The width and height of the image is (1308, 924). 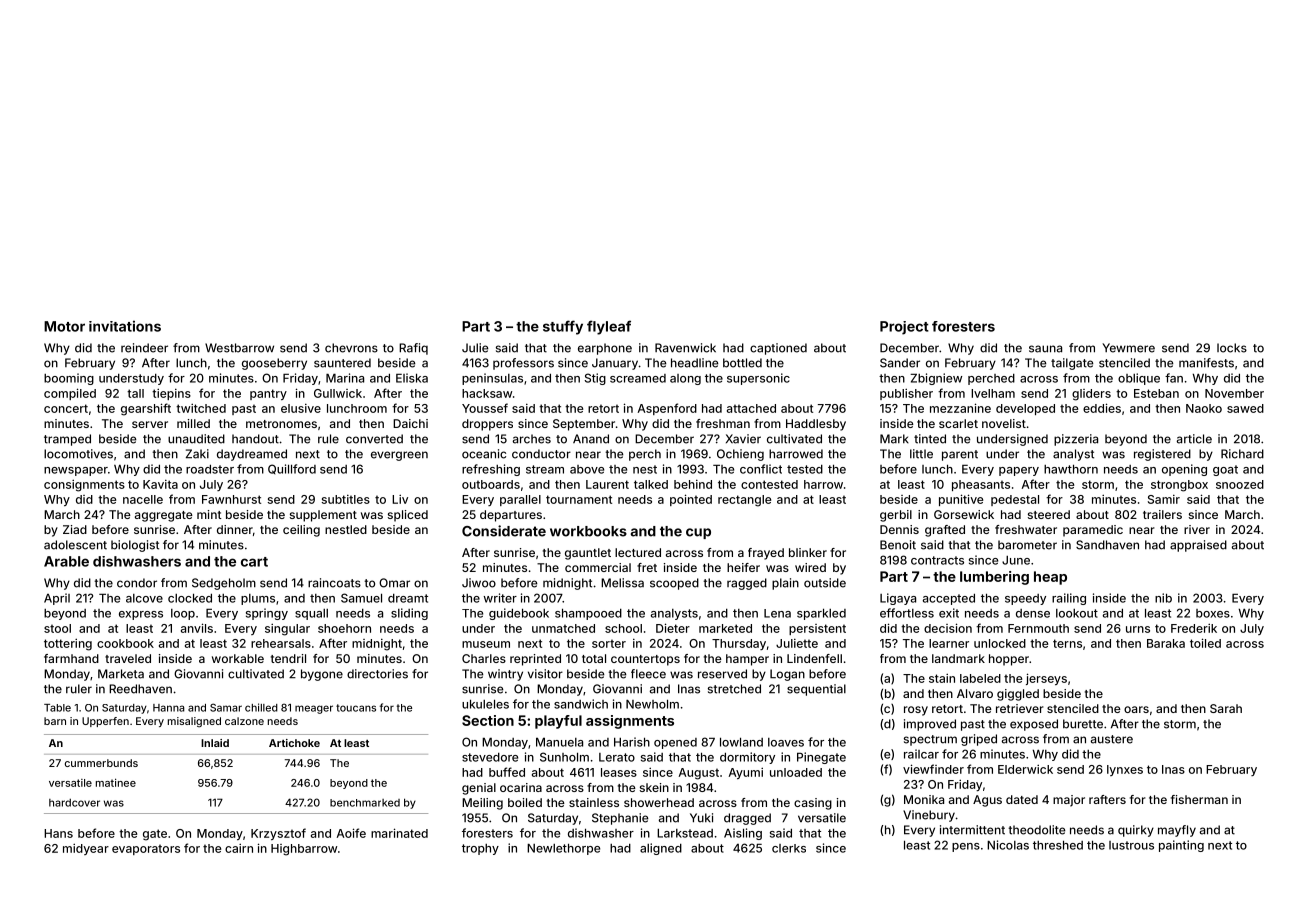 What do you see at coordinates (1198, 546) in the image?
I see `appraised` at bounding box center [1198, 546].
